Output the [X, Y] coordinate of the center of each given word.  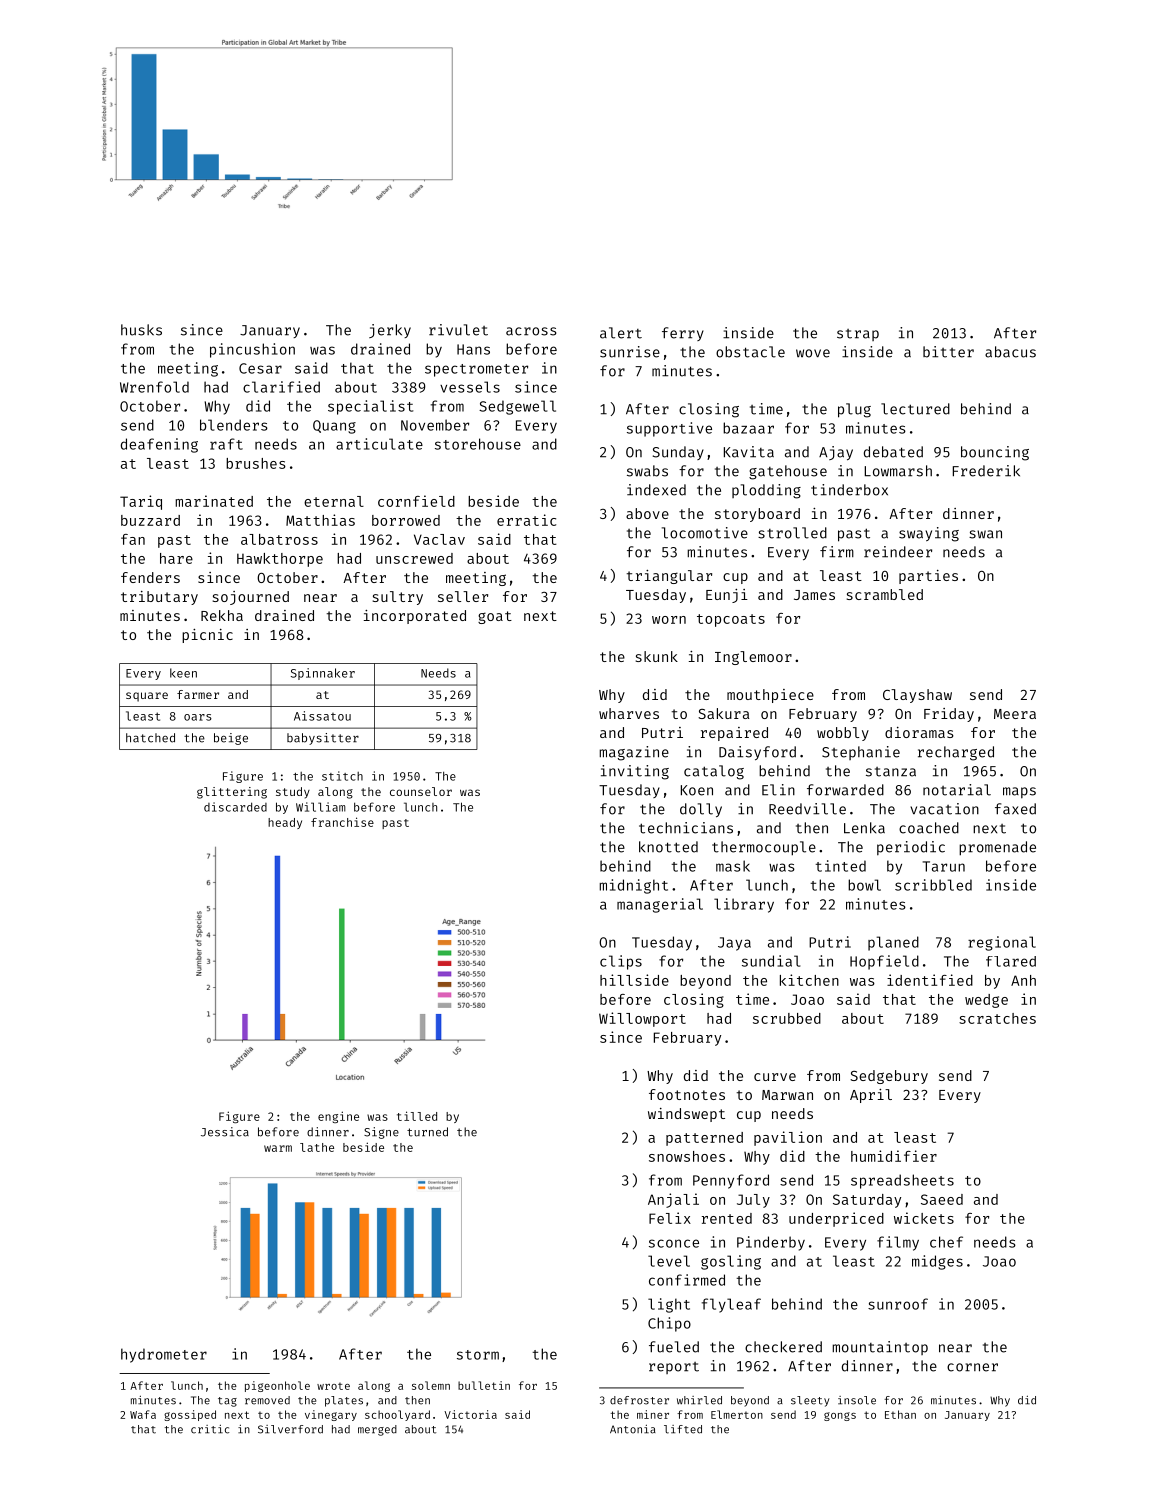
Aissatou [322, 716]
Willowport [642, 1019]
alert [621, 333]
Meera [1015, 714]
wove [813, 353]
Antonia [633, 1429]
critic [210, 1429]
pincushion [252, 350]
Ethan [900, 1414]
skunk [657, 656]
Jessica [225, 1132]
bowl [864, 885]
